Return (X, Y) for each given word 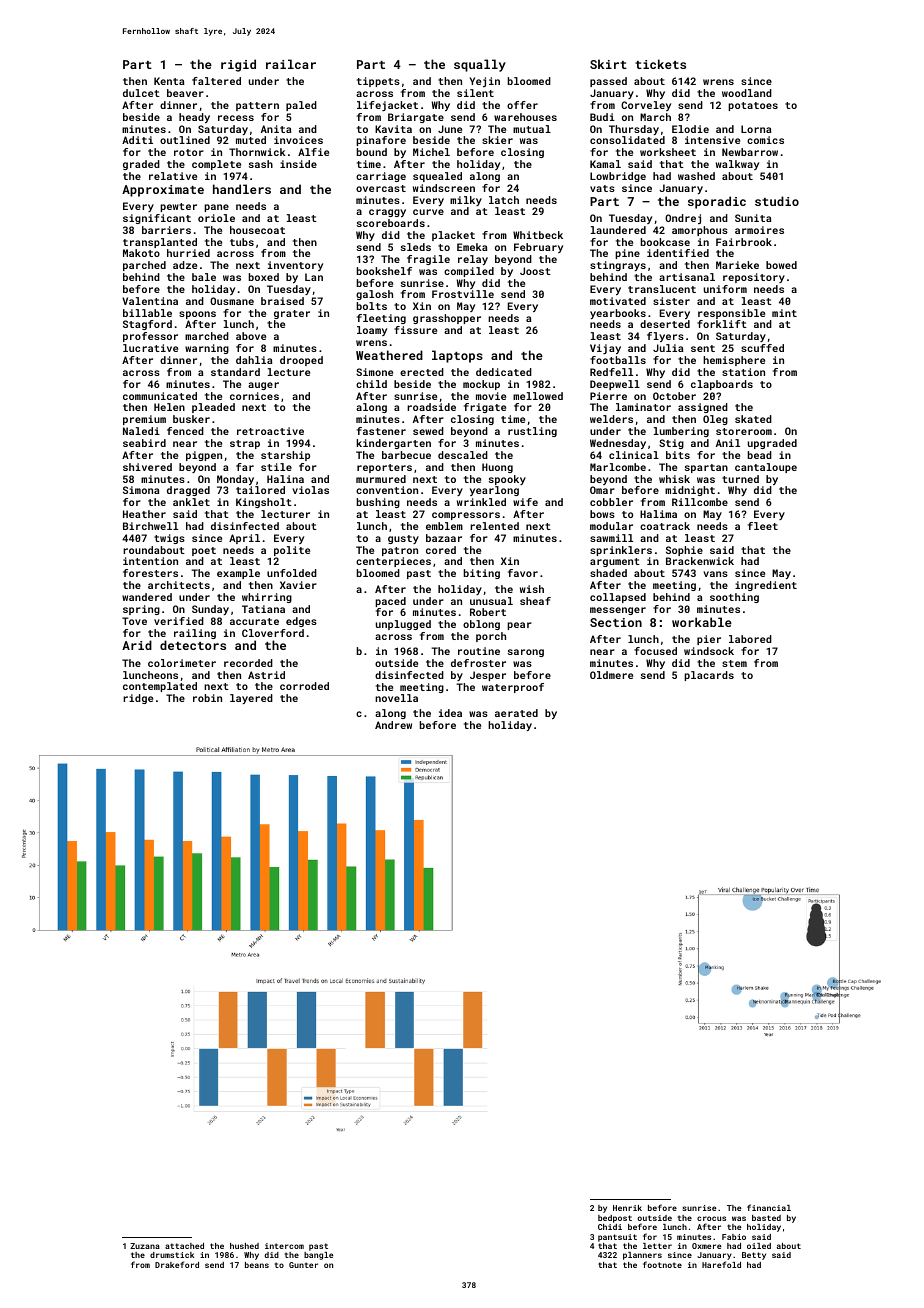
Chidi (610, 1227)
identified (678, 253)
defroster (478, 663)
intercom (284, 1246)
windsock (709, 651)
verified (179, 621)
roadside (431, 407)
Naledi (141, 431)
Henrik (627, 1208)
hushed (244, 1246)
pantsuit (617, 1238)
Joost (535, 271)
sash (261, 164)
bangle (319, 1256)
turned (740, 479)
